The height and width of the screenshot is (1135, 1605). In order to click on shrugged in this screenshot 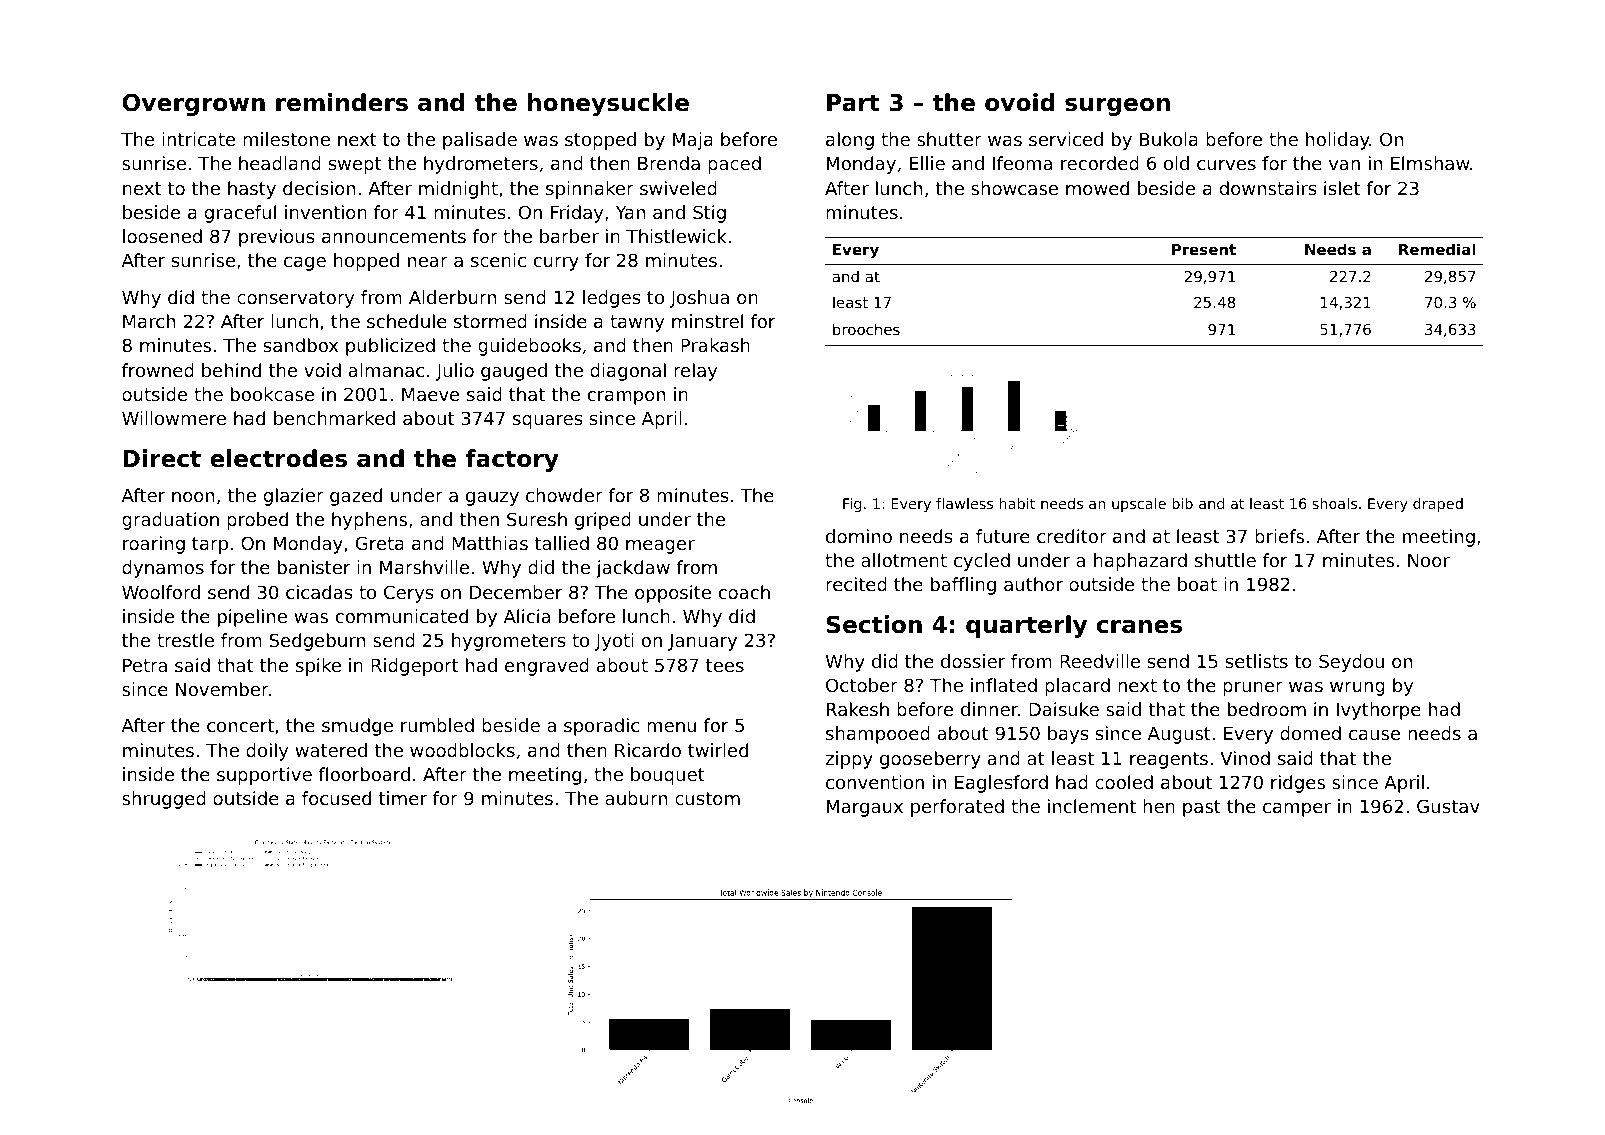, I will do `click(164, 800)`.
